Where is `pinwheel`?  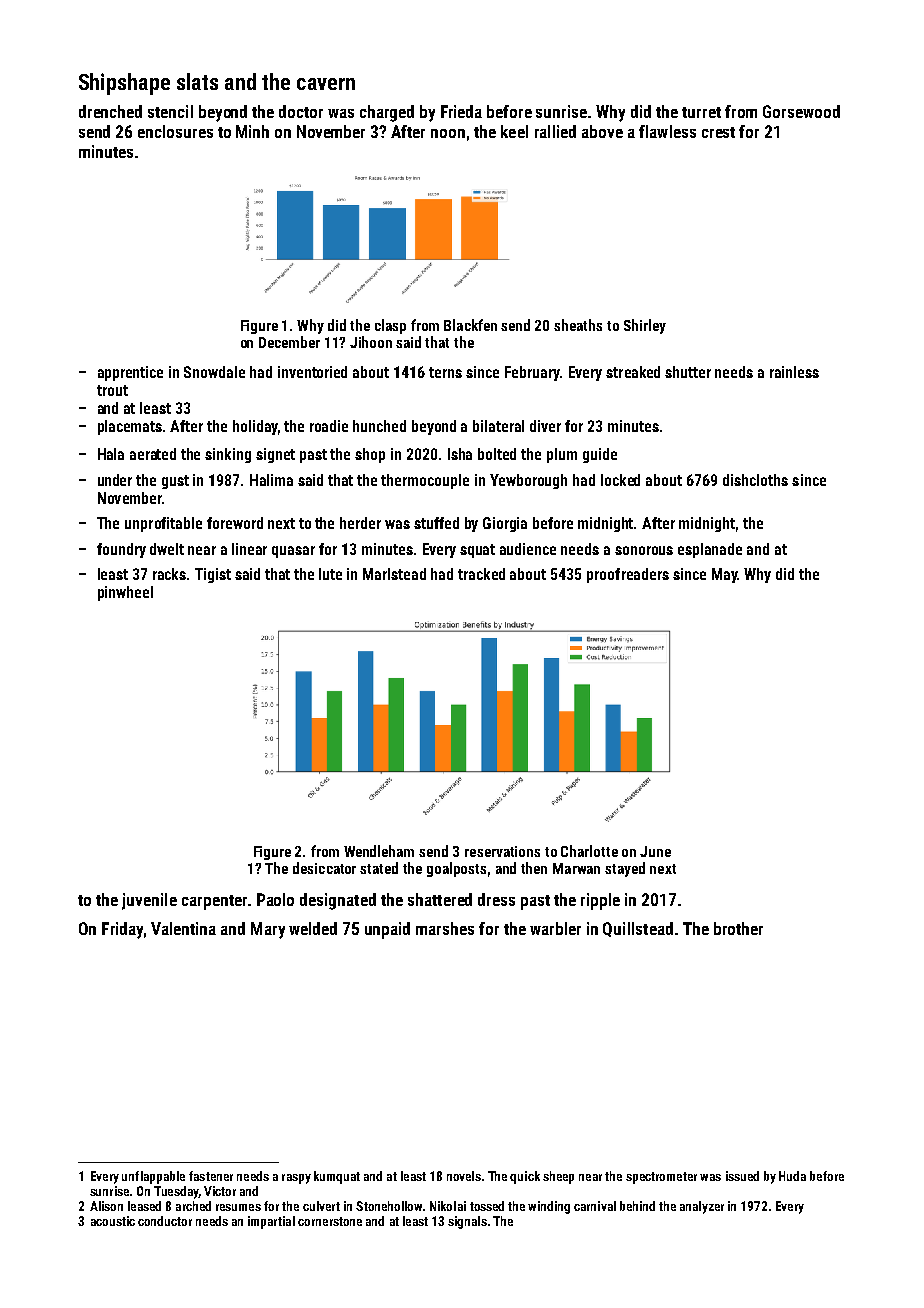 pinwheel is located at coordinates (125, 593).
